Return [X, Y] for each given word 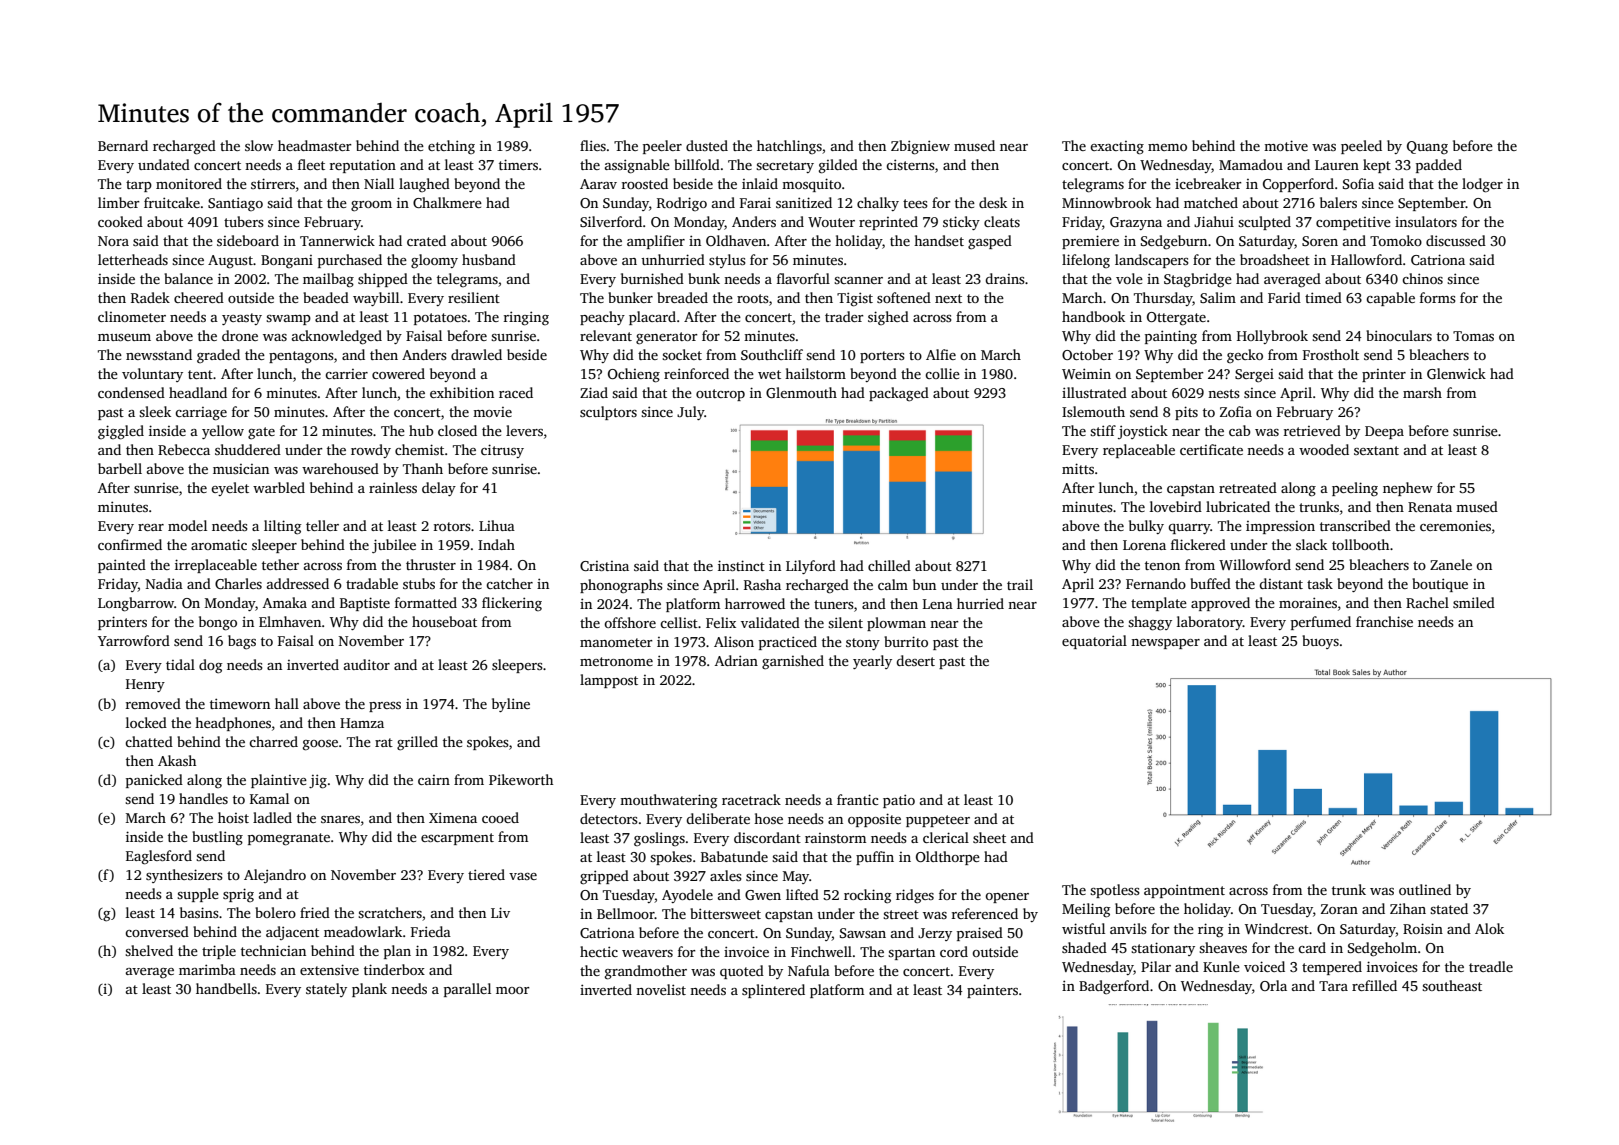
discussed [1456, 240]
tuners [834, 604]
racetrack [751, 799]
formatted [426, 602]
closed [457, 430]
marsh [1422, 392]
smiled [1474, 602]
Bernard [123, 145]
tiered [486, 874]
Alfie [941, 354]
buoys [1320, 642]
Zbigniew [920, 147]
